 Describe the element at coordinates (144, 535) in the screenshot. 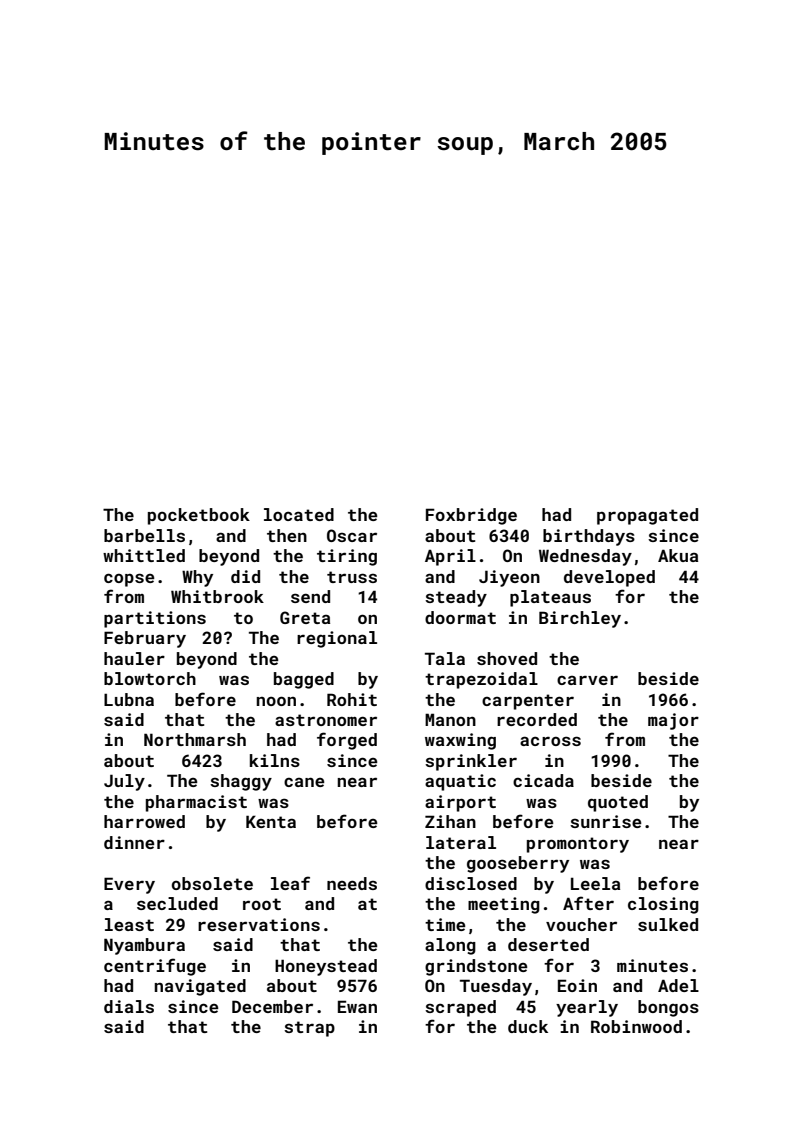

I see `barbells` at that location.
